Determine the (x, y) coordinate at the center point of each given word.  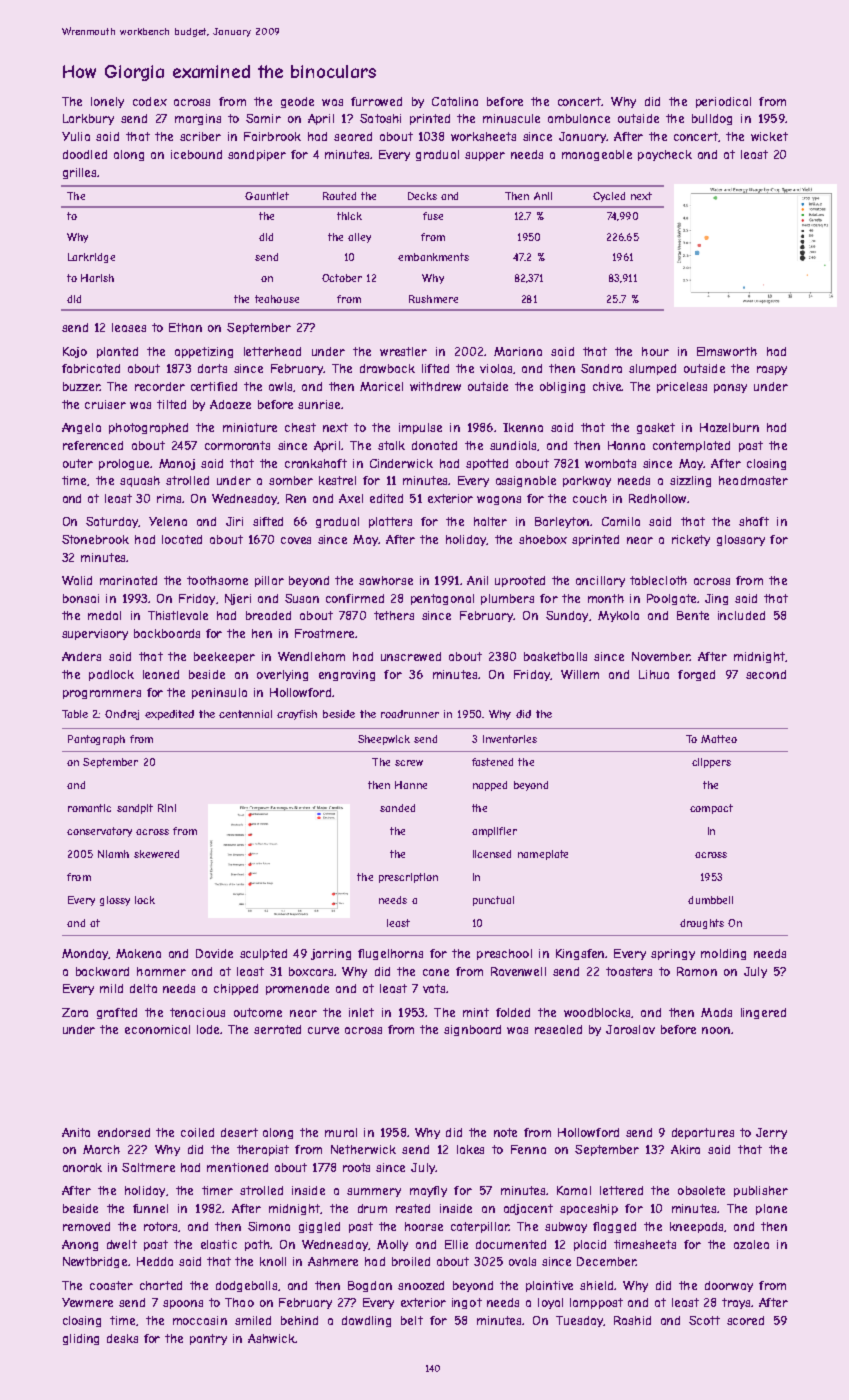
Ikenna (523, 427)
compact (711, 809)
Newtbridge (96, 1262)
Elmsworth (727, 351)
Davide (214, 953)
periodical (723, 102)
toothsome (217, 580)
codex (150, 101)
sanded (397, 808)
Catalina (455, 101)
